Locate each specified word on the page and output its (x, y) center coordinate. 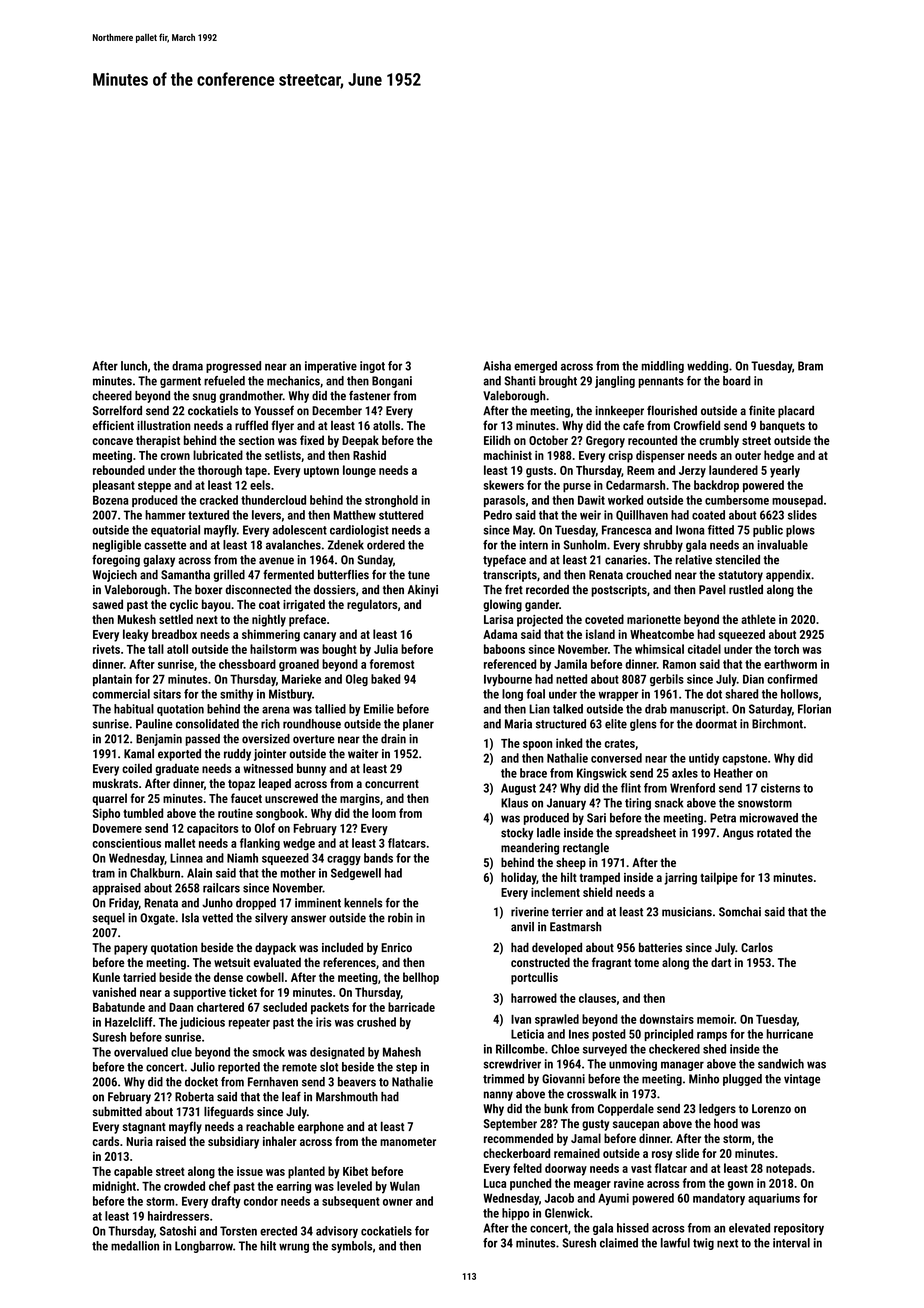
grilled (229, 576)
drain (393, 739)
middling (662, 367)
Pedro (498, 515)
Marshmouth (347, 1097)
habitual (134, 709)
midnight (114, 1187)
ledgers (717, 1110)
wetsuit (232, 962)
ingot (372, 367)
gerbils (667, 680)
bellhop (421, 978)
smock (269, 1052)
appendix (788, 576)
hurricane (790, 1034)
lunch (134, 366)
